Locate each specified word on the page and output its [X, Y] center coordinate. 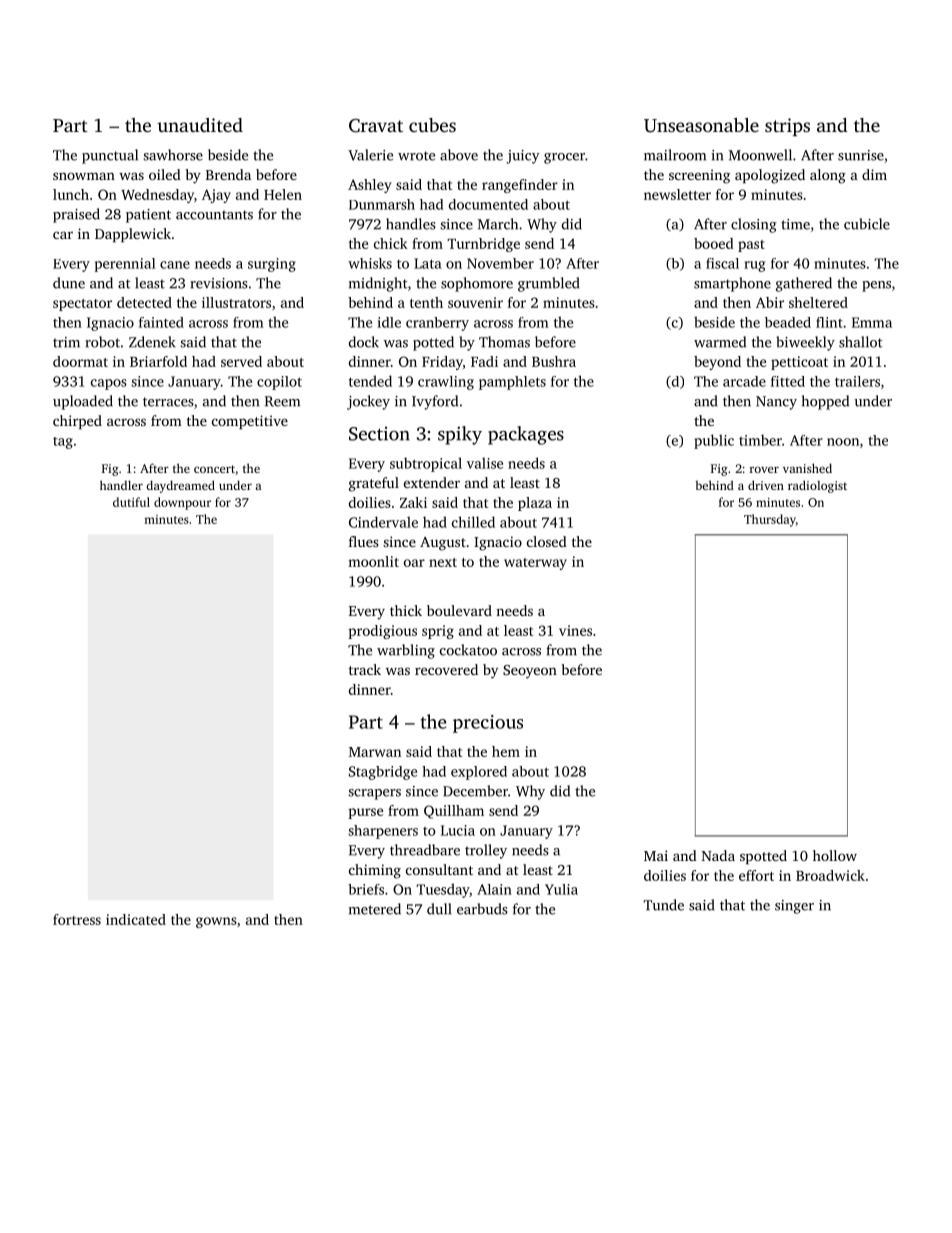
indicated [136, 919]
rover [764, 470]
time [795, 224]
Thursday [770, 520]
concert [214, 469]
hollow [835, 855]
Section [379, 434]
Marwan [375, 752]
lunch [71, 194]
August [443, 544]
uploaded [83, 402]
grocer [564, 158]
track [365, 669]
